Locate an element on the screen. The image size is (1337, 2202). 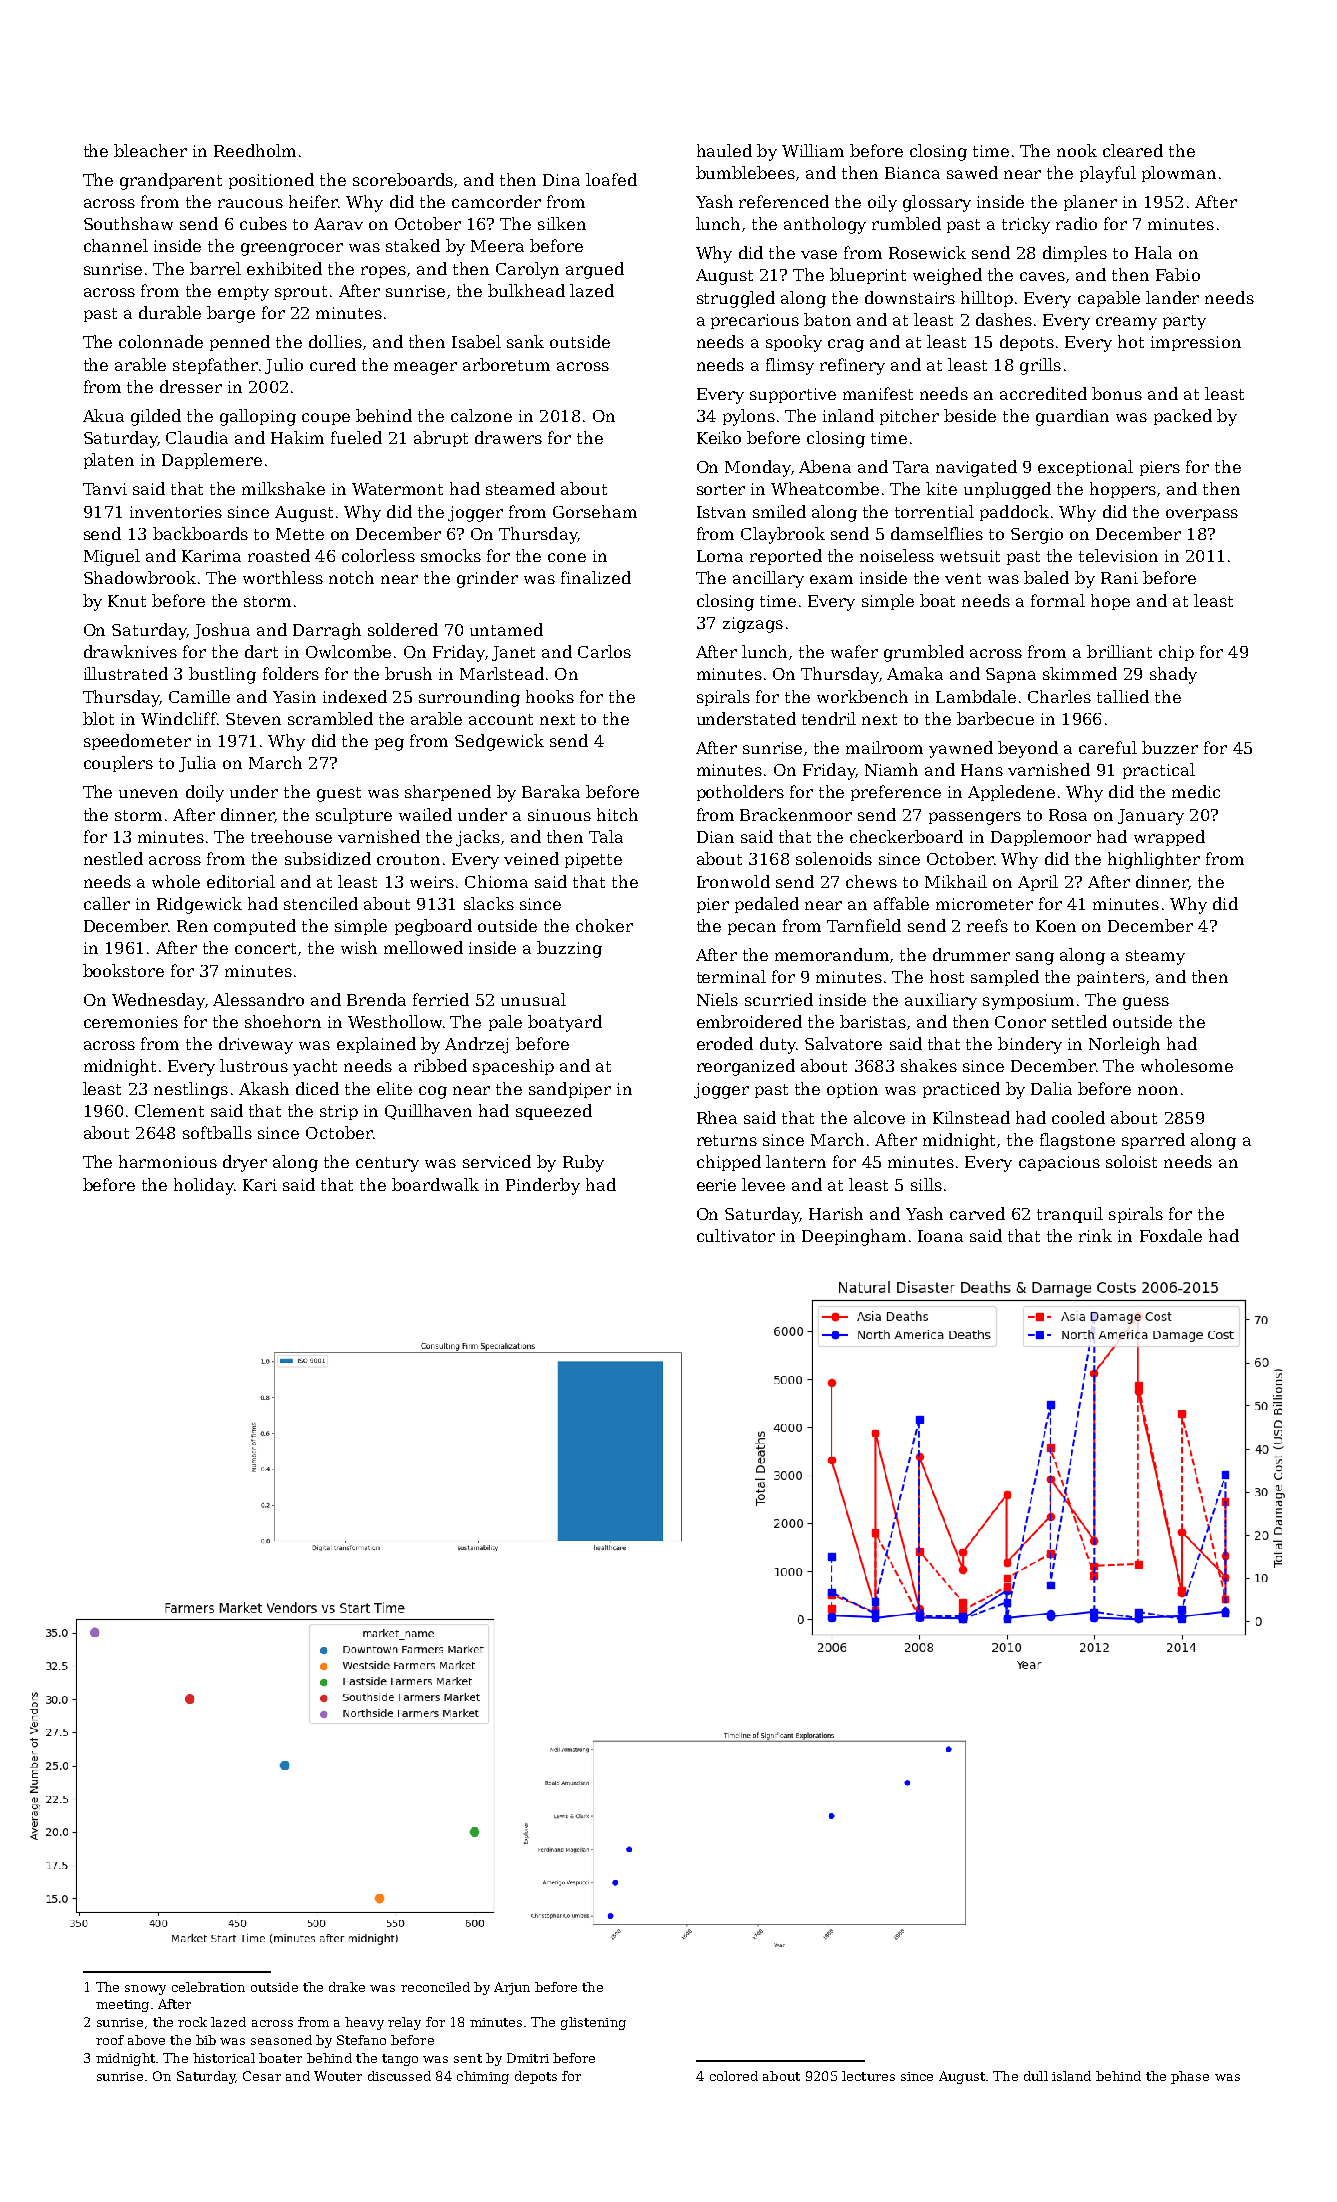
softballs is located at coordinates (217, 1132).
